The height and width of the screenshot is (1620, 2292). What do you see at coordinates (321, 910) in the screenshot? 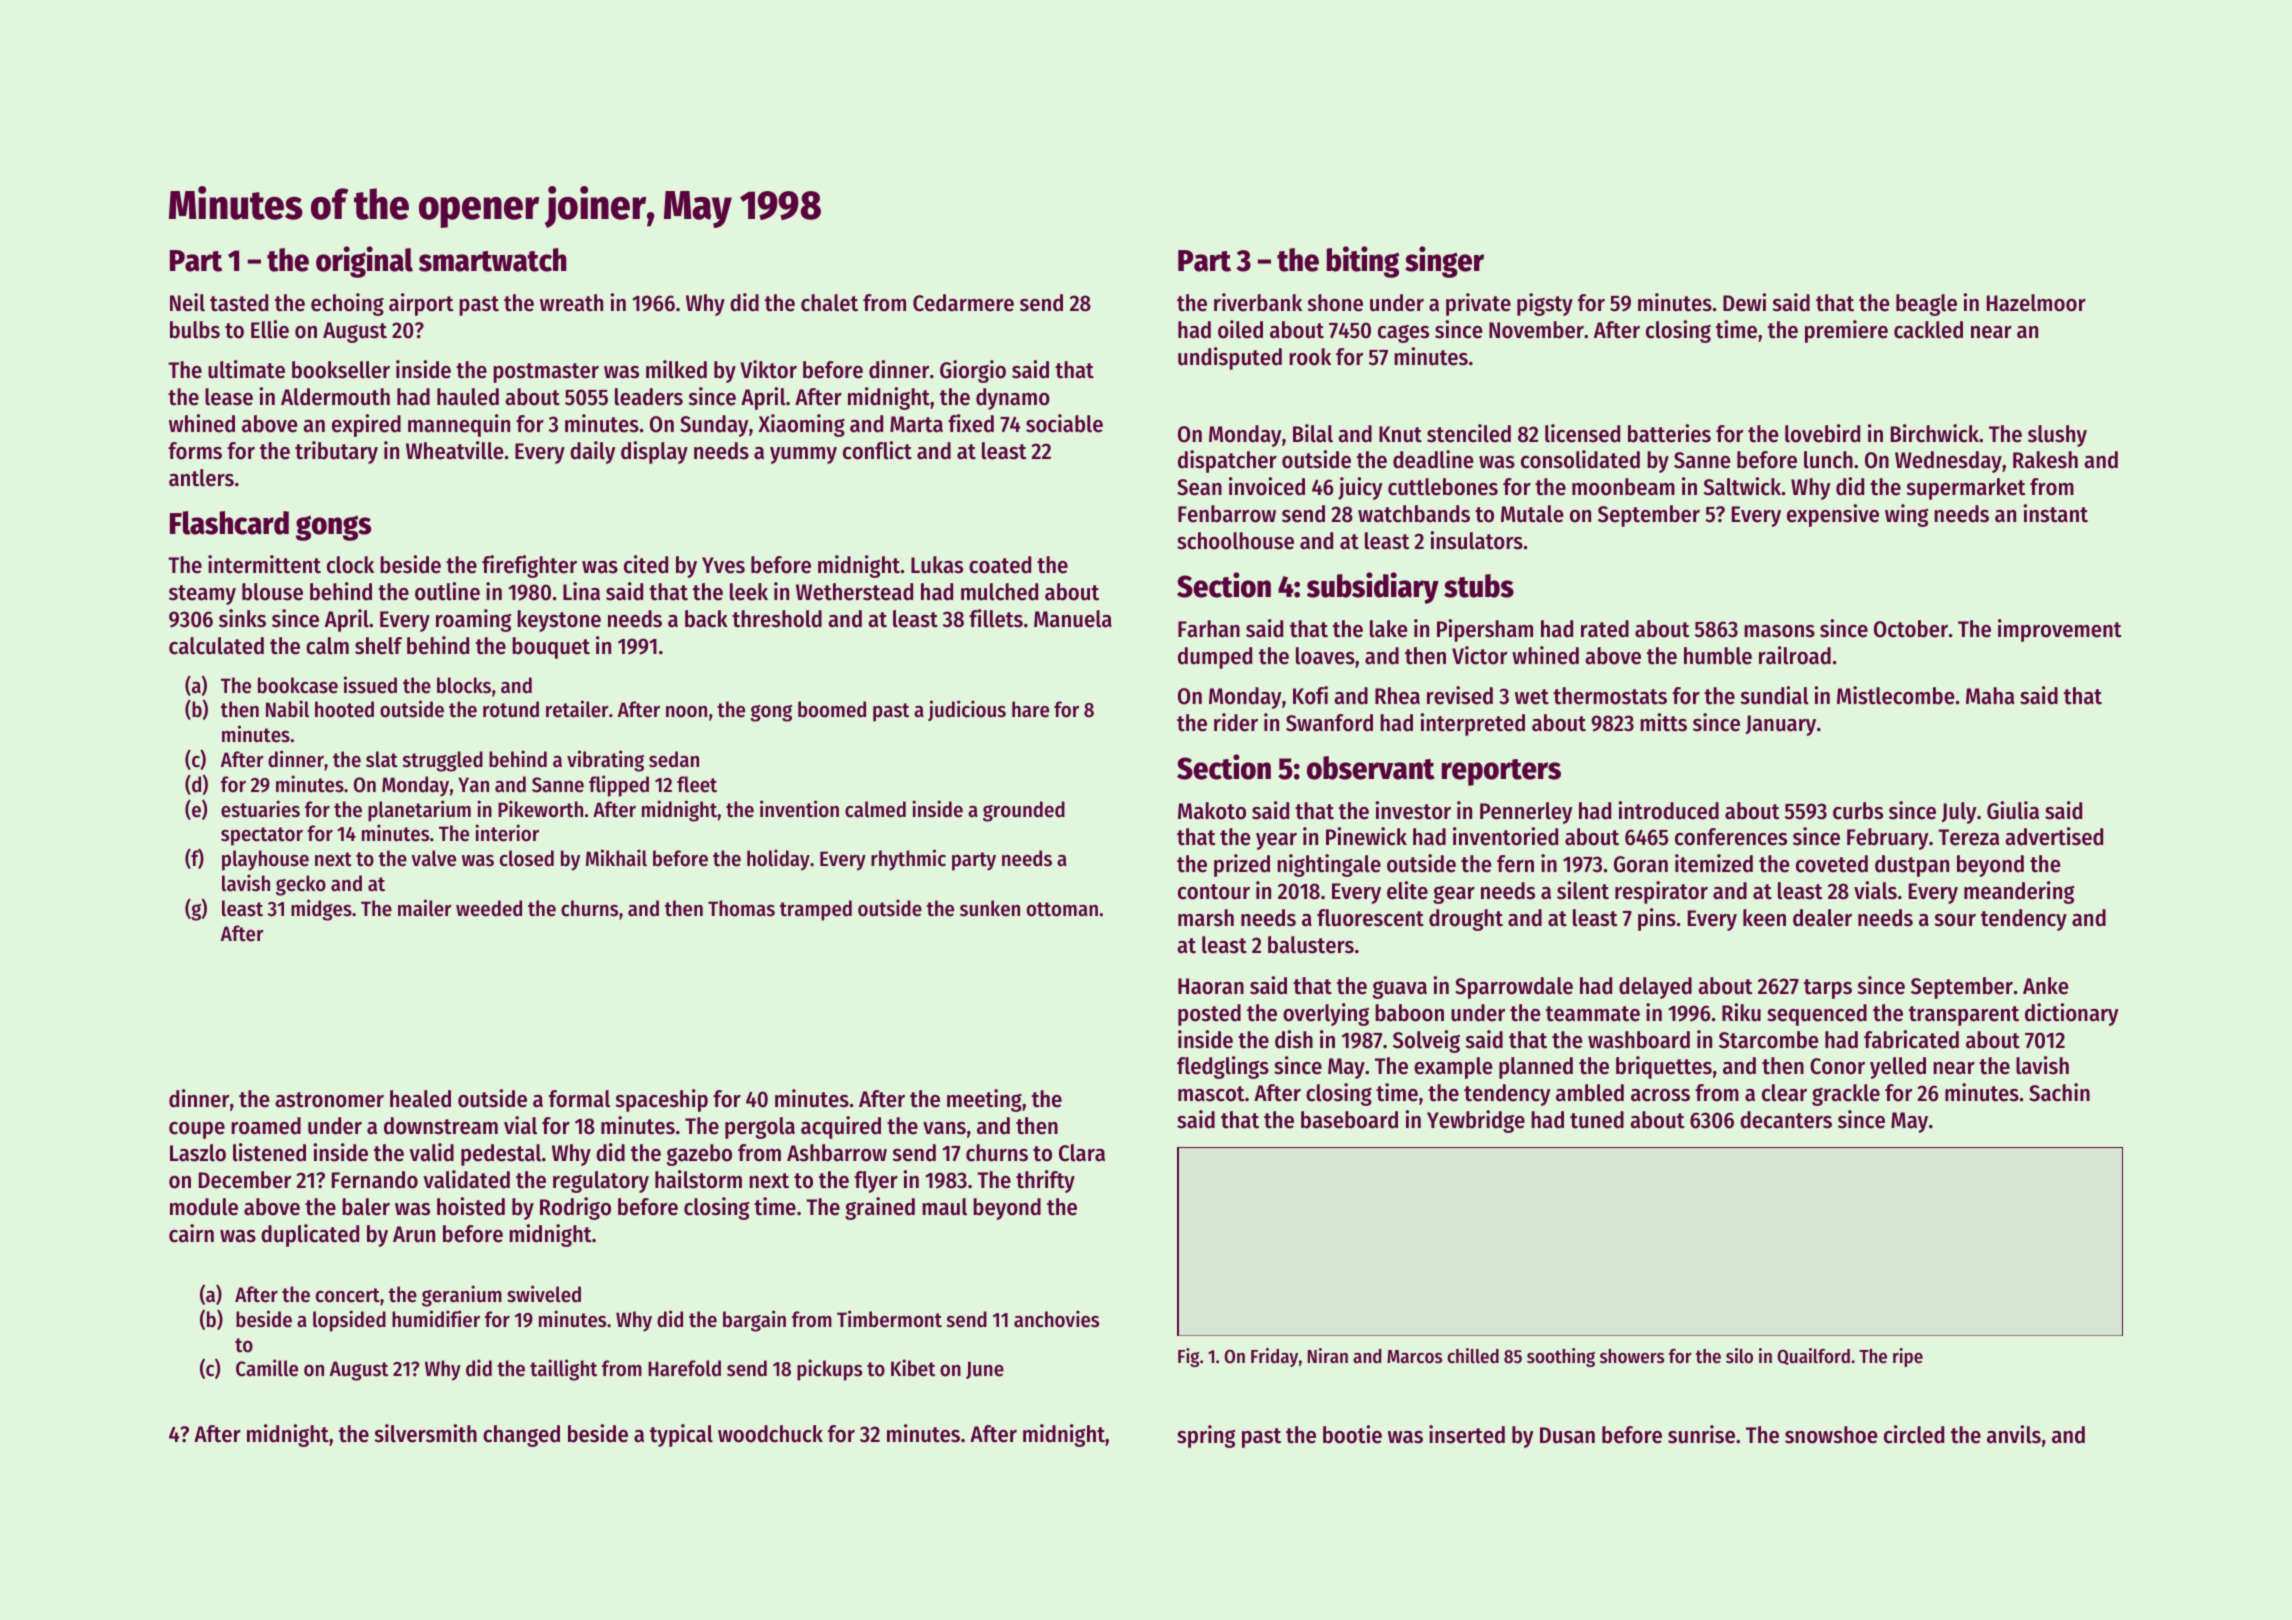
I see `midges` at bounding box center [321, 910].
